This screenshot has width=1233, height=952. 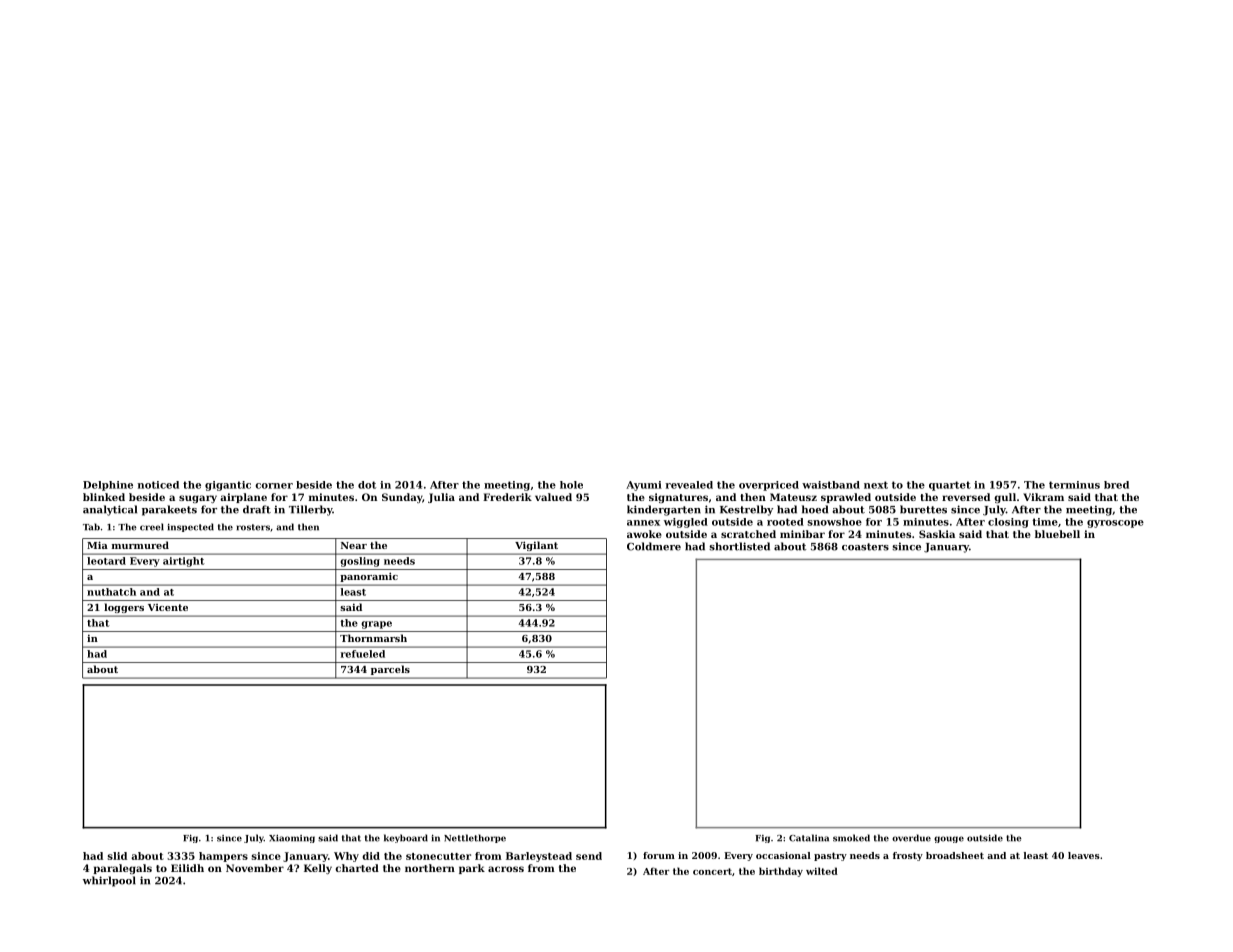 I want to click on Nettlethorpe, so click(x=475, y=838).
